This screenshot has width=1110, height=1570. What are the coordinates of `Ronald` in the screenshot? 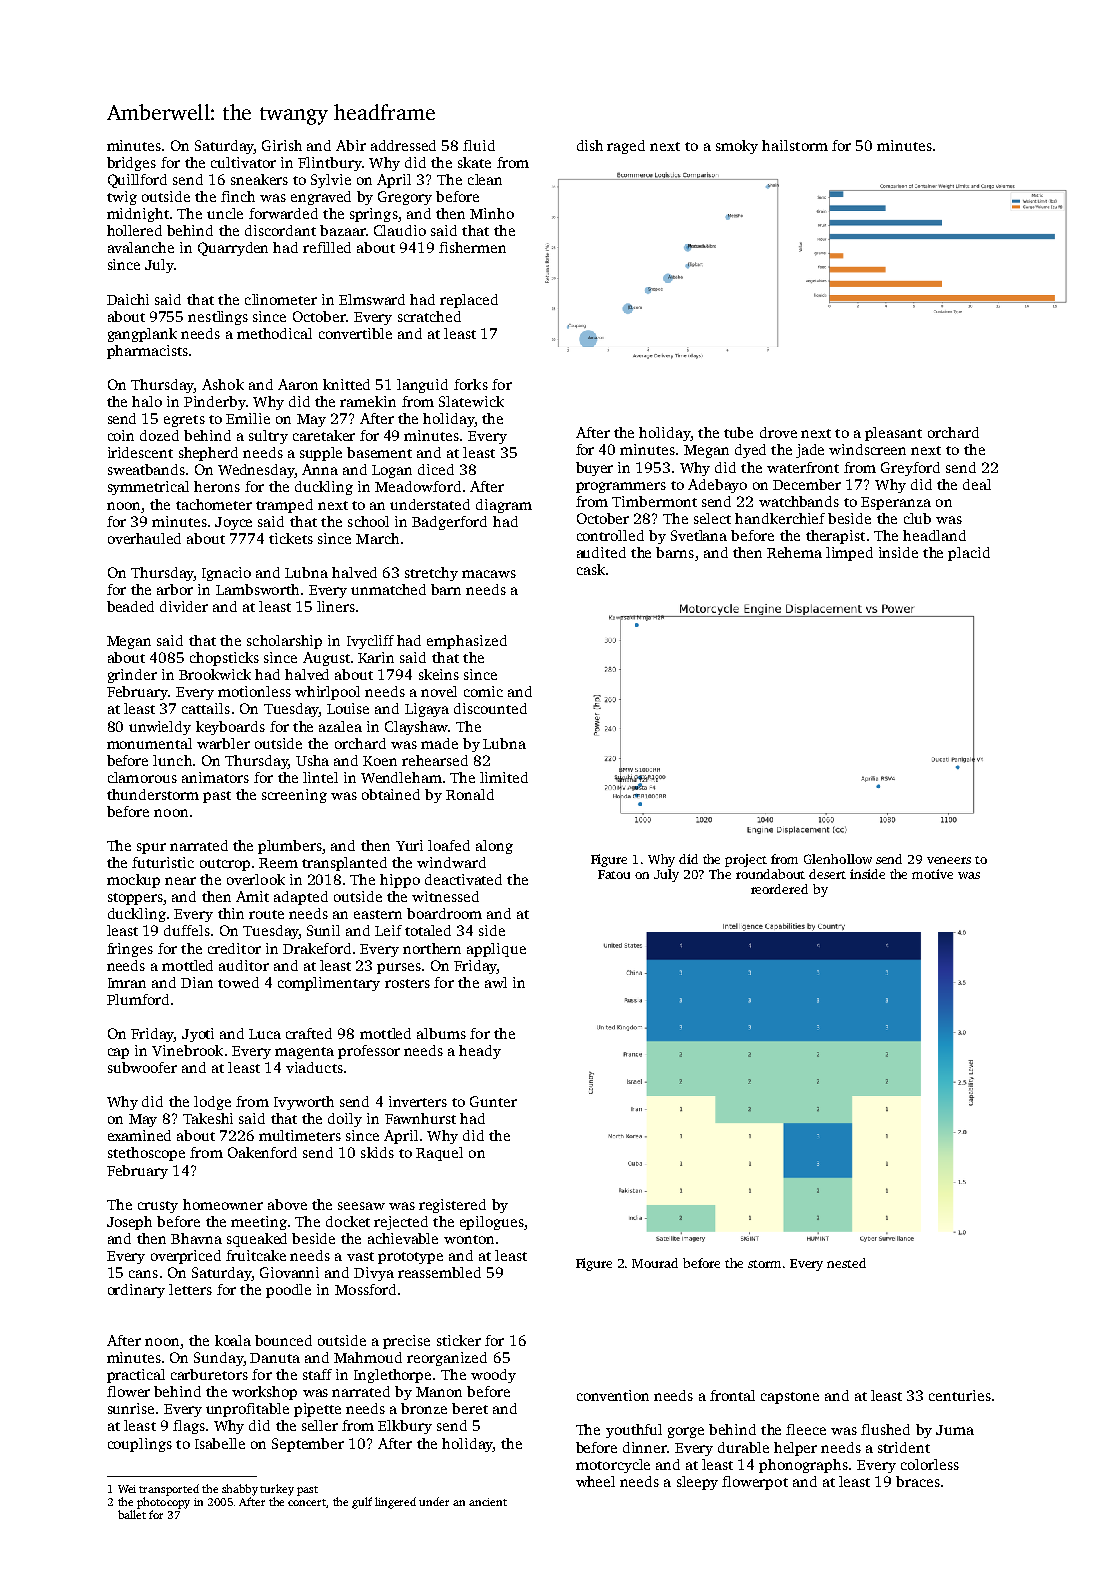 It's located at (470, 794).
